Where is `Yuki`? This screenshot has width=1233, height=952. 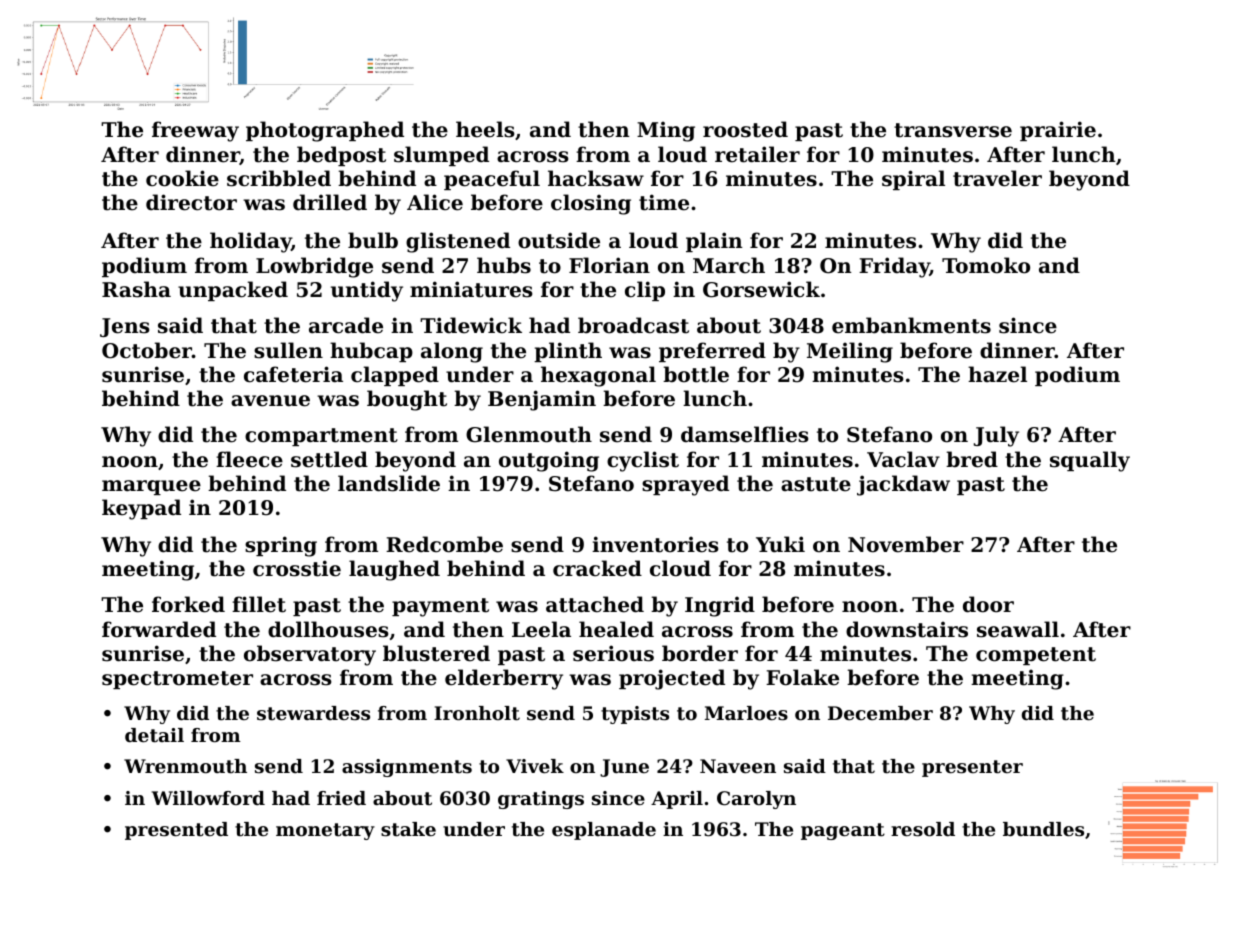 Yuki is located at coordinates (780, 544).
